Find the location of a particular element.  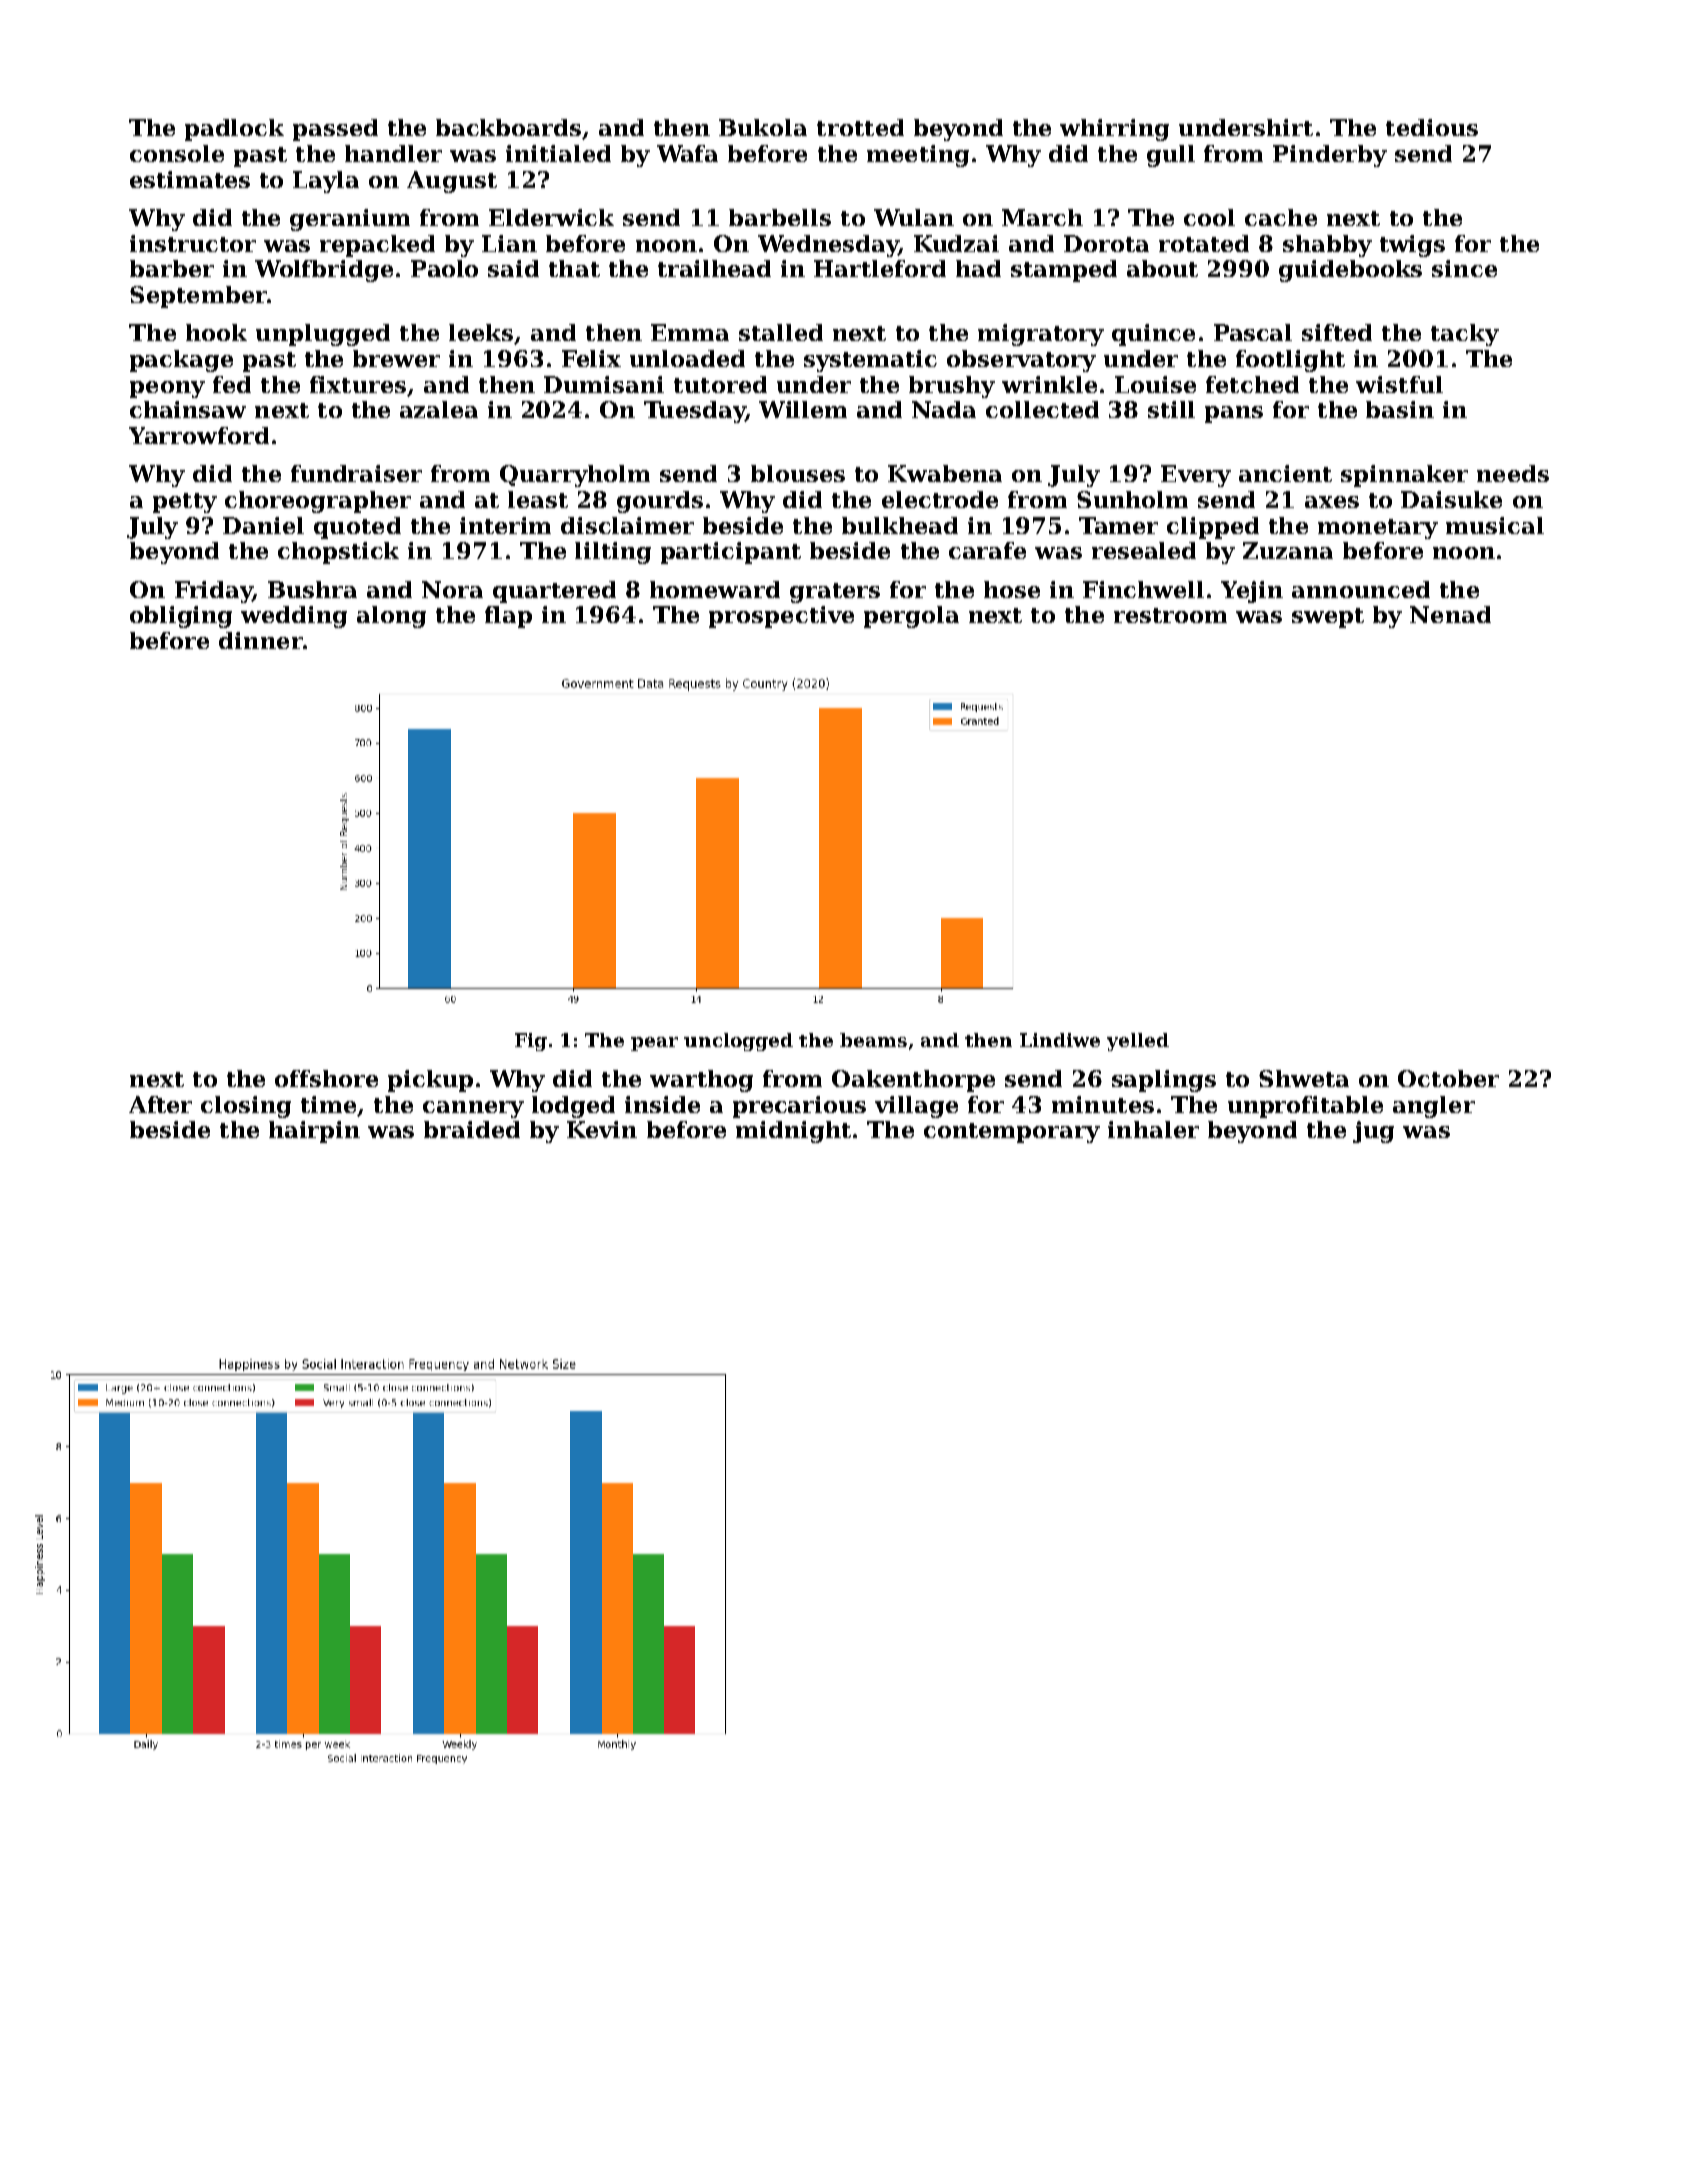

flap is located at coordinates (508, 617).
